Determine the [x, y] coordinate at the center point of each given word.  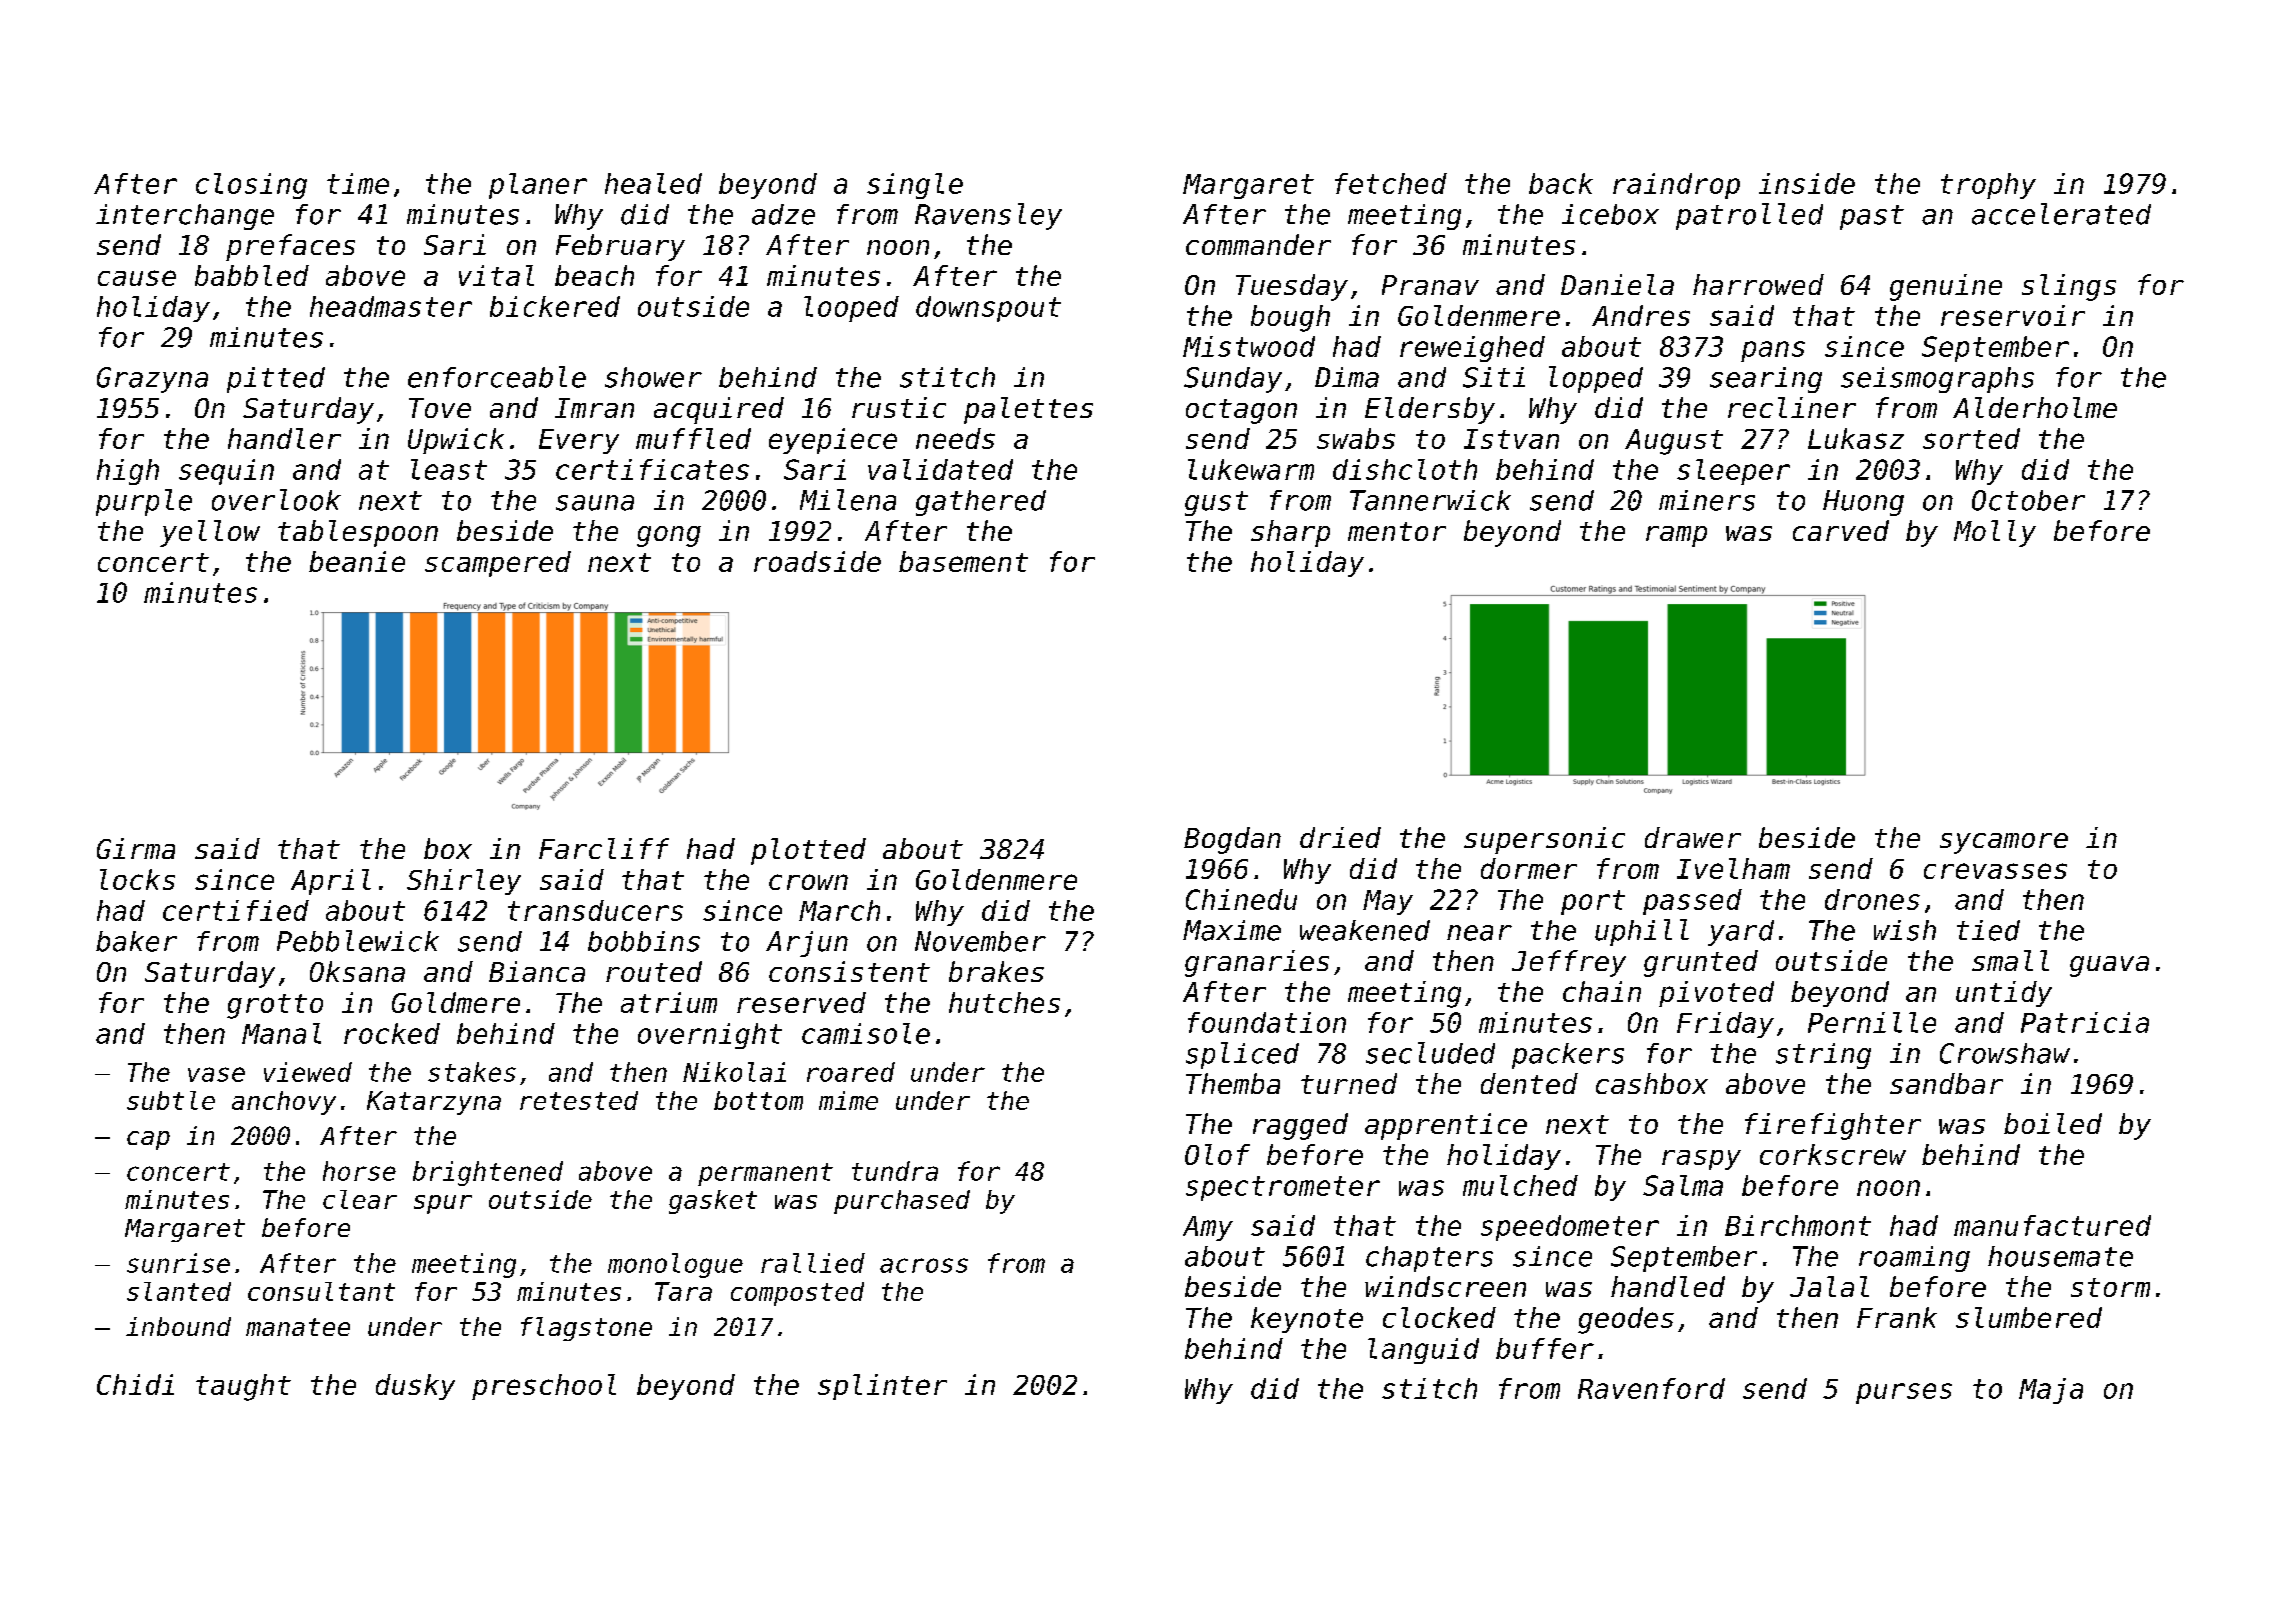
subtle [171, 1100]
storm [2110, 1287]
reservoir [2013, 315]
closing [251, 186]
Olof [1217, 1154]
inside [1807, 183]
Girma [136, 848]
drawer [1693, 837]
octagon [1241, 411]
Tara [683, 1291]
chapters [1429, 1259]
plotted [808, 851]
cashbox [1652, 1083]
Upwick [456, 441]
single [915, 186]
